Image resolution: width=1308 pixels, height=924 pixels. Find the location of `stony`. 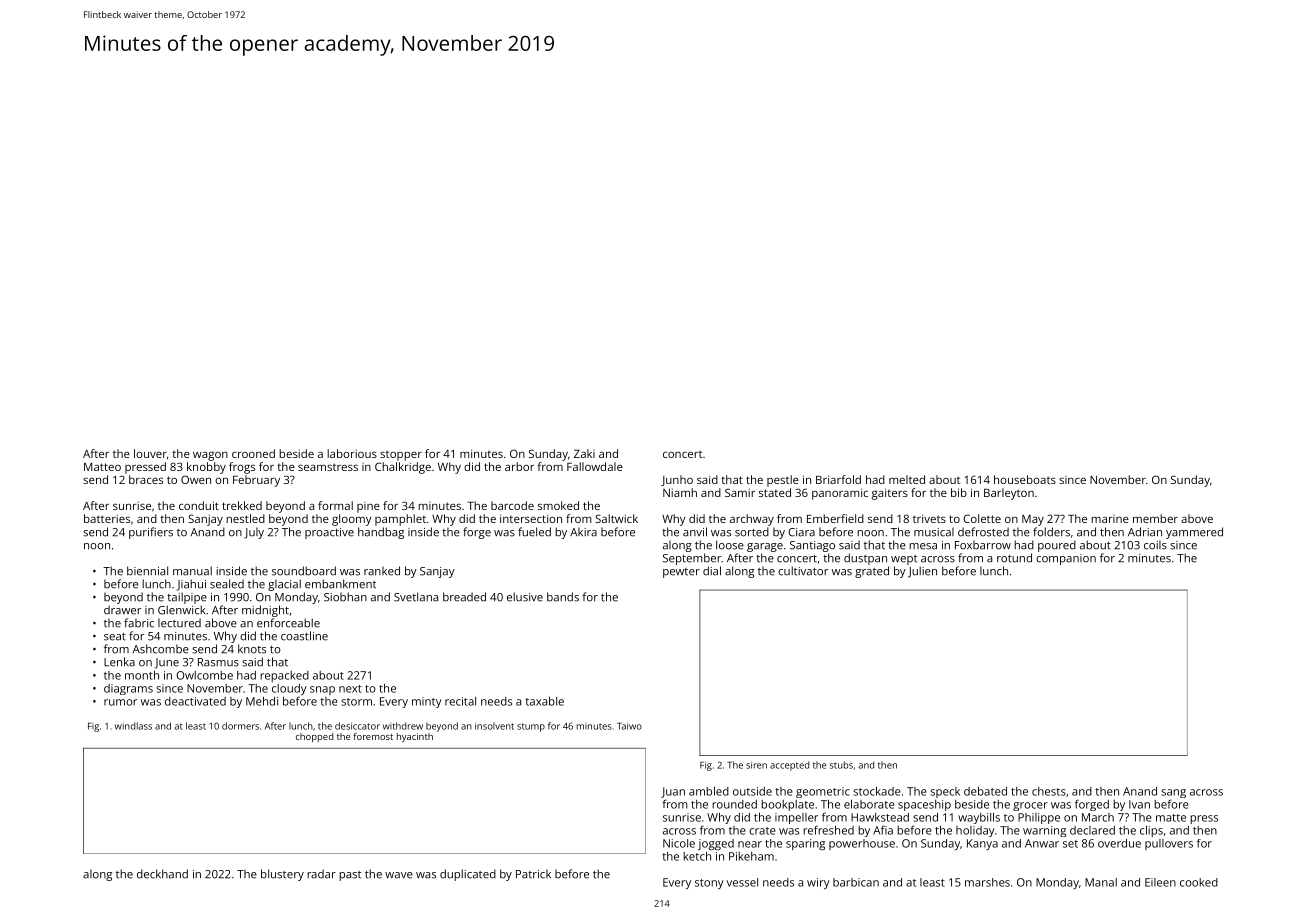

stony is located at coordinates (709, 884).
